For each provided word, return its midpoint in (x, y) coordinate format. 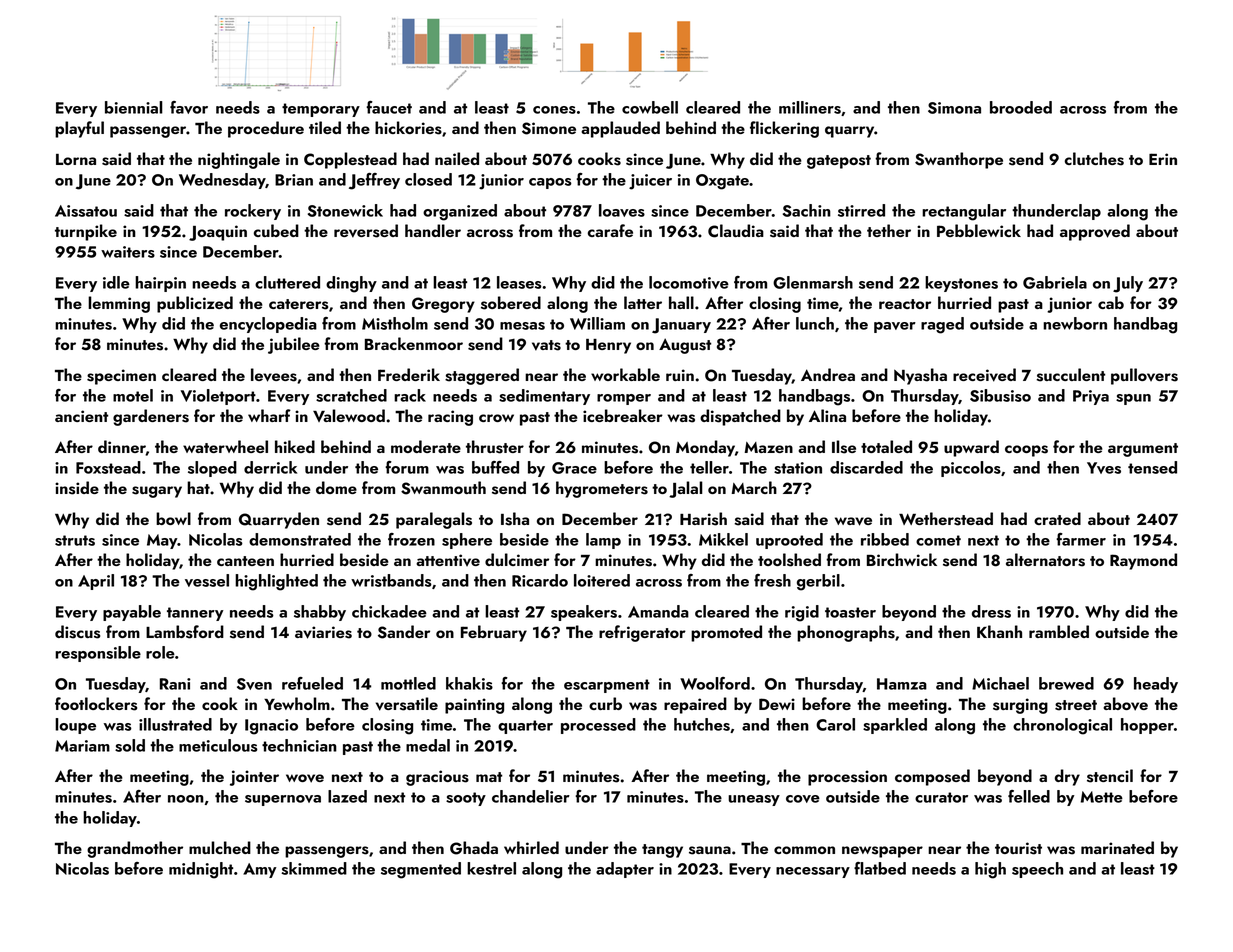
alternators (1045, 560)
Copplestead (350, 160)
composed (932, 777)
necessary (813, 872)
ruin (680, 375)
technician (299, 745)
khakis (469, 683)
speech (1037, 870)
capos (550, 183)
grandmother (135, 849)
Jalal (686, 489)
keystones (961, 284)
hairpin (160, 284)
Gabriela (1055, 282)
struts (75, 540)
